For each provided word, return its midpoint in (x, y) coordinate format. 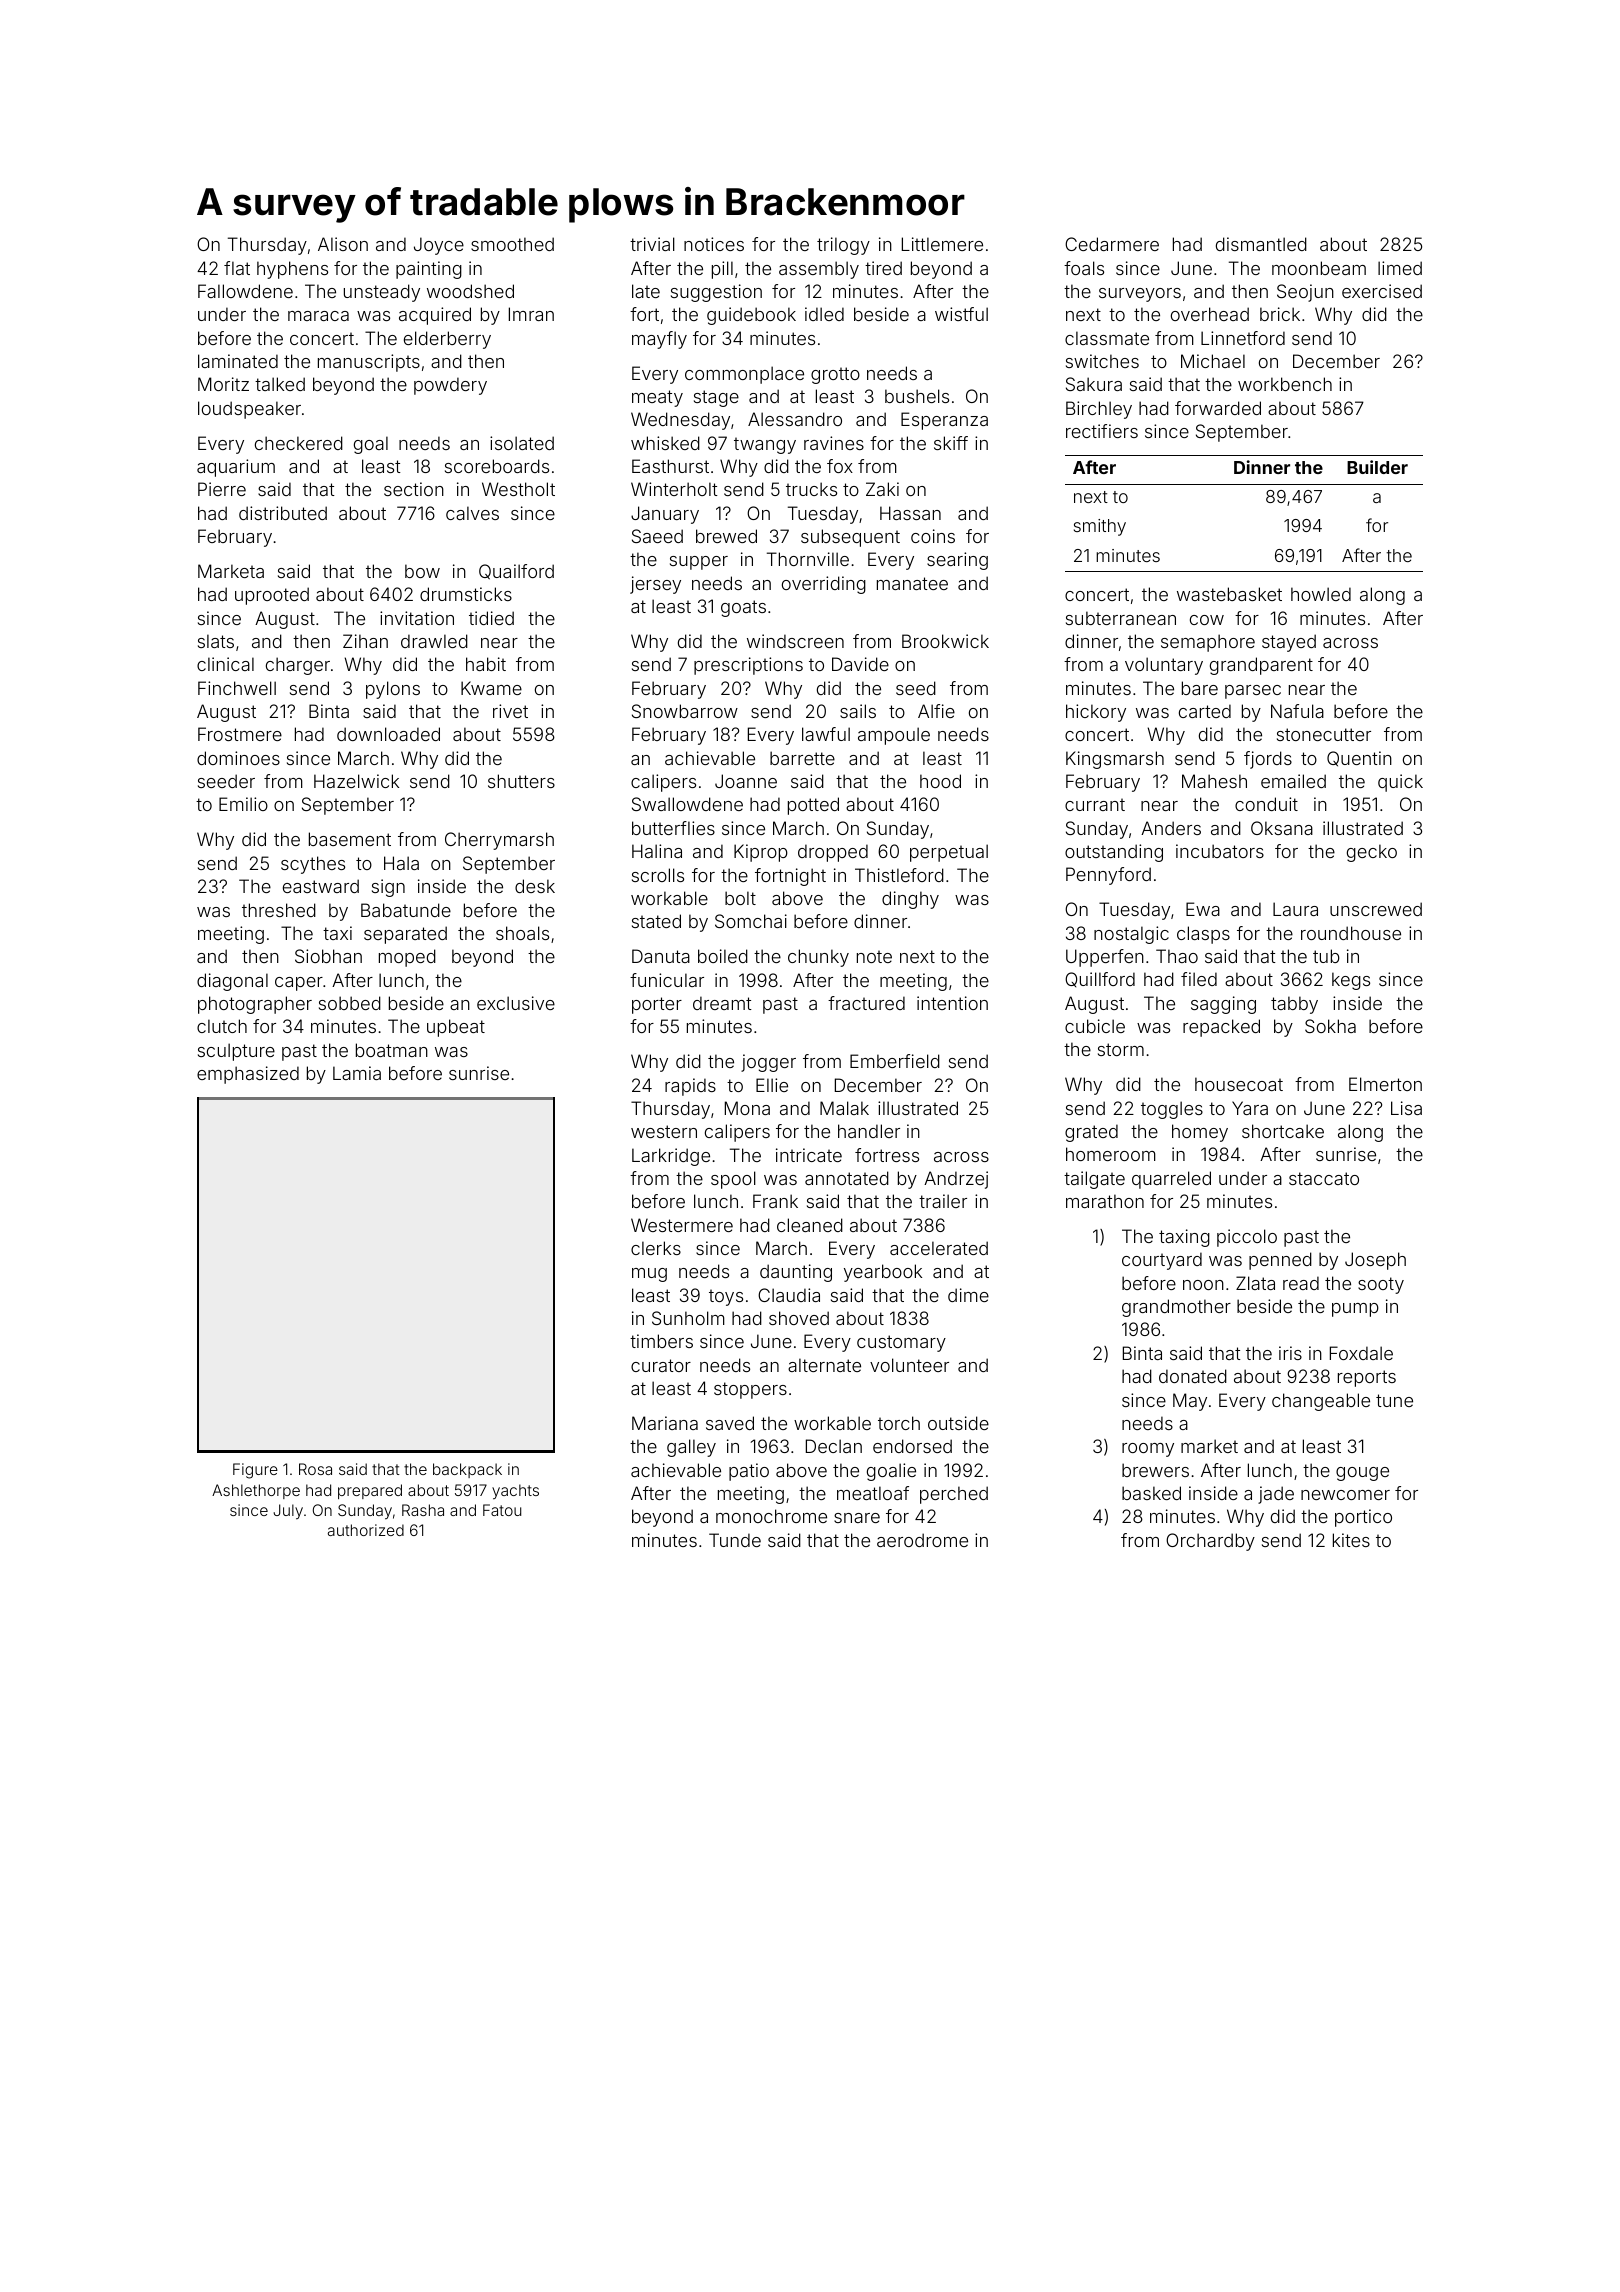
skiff (951, 443)
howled (1321, 594)
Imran (531, 314)
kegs (1351, 981)
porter (657, 1005)
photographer (255, 1005)
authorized (366, 1530)
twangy (765, 445)
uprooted (272, 596)
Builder (1377, 467)
